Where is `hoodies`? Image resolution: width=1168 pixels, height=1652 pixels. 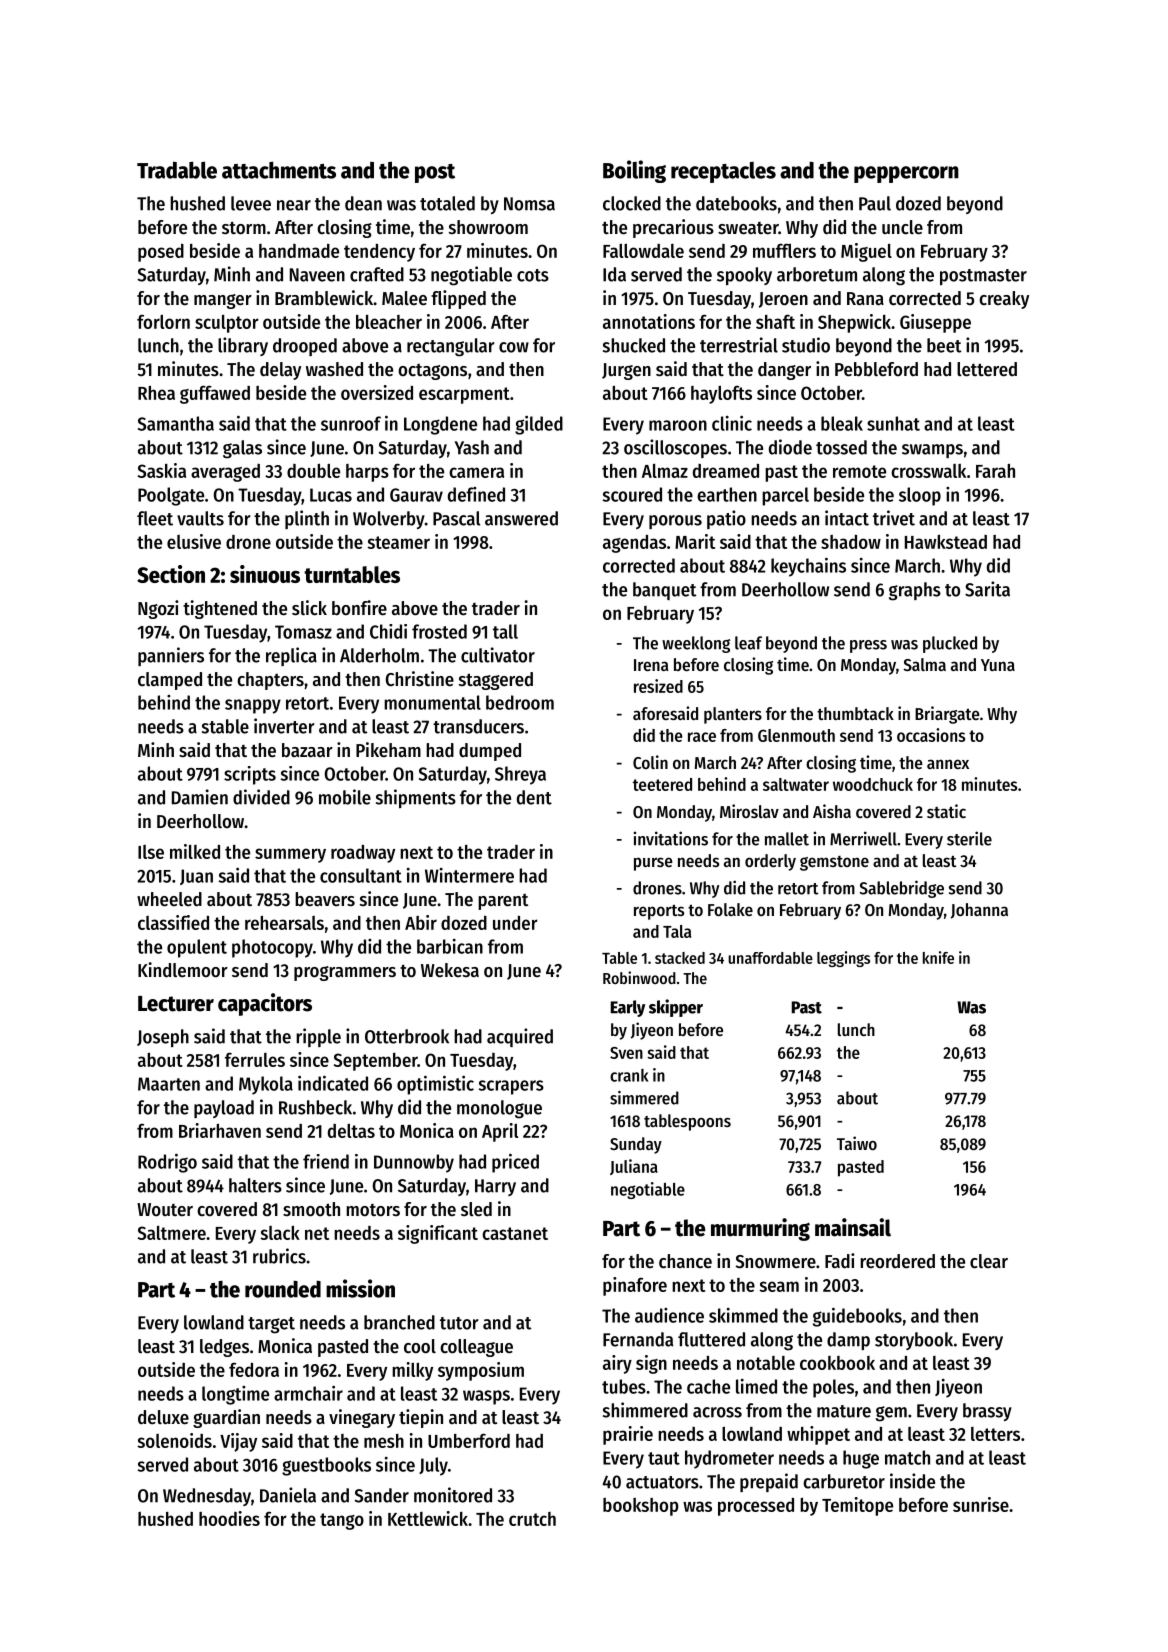 hoodies is located at coordinates (229, 1518).
